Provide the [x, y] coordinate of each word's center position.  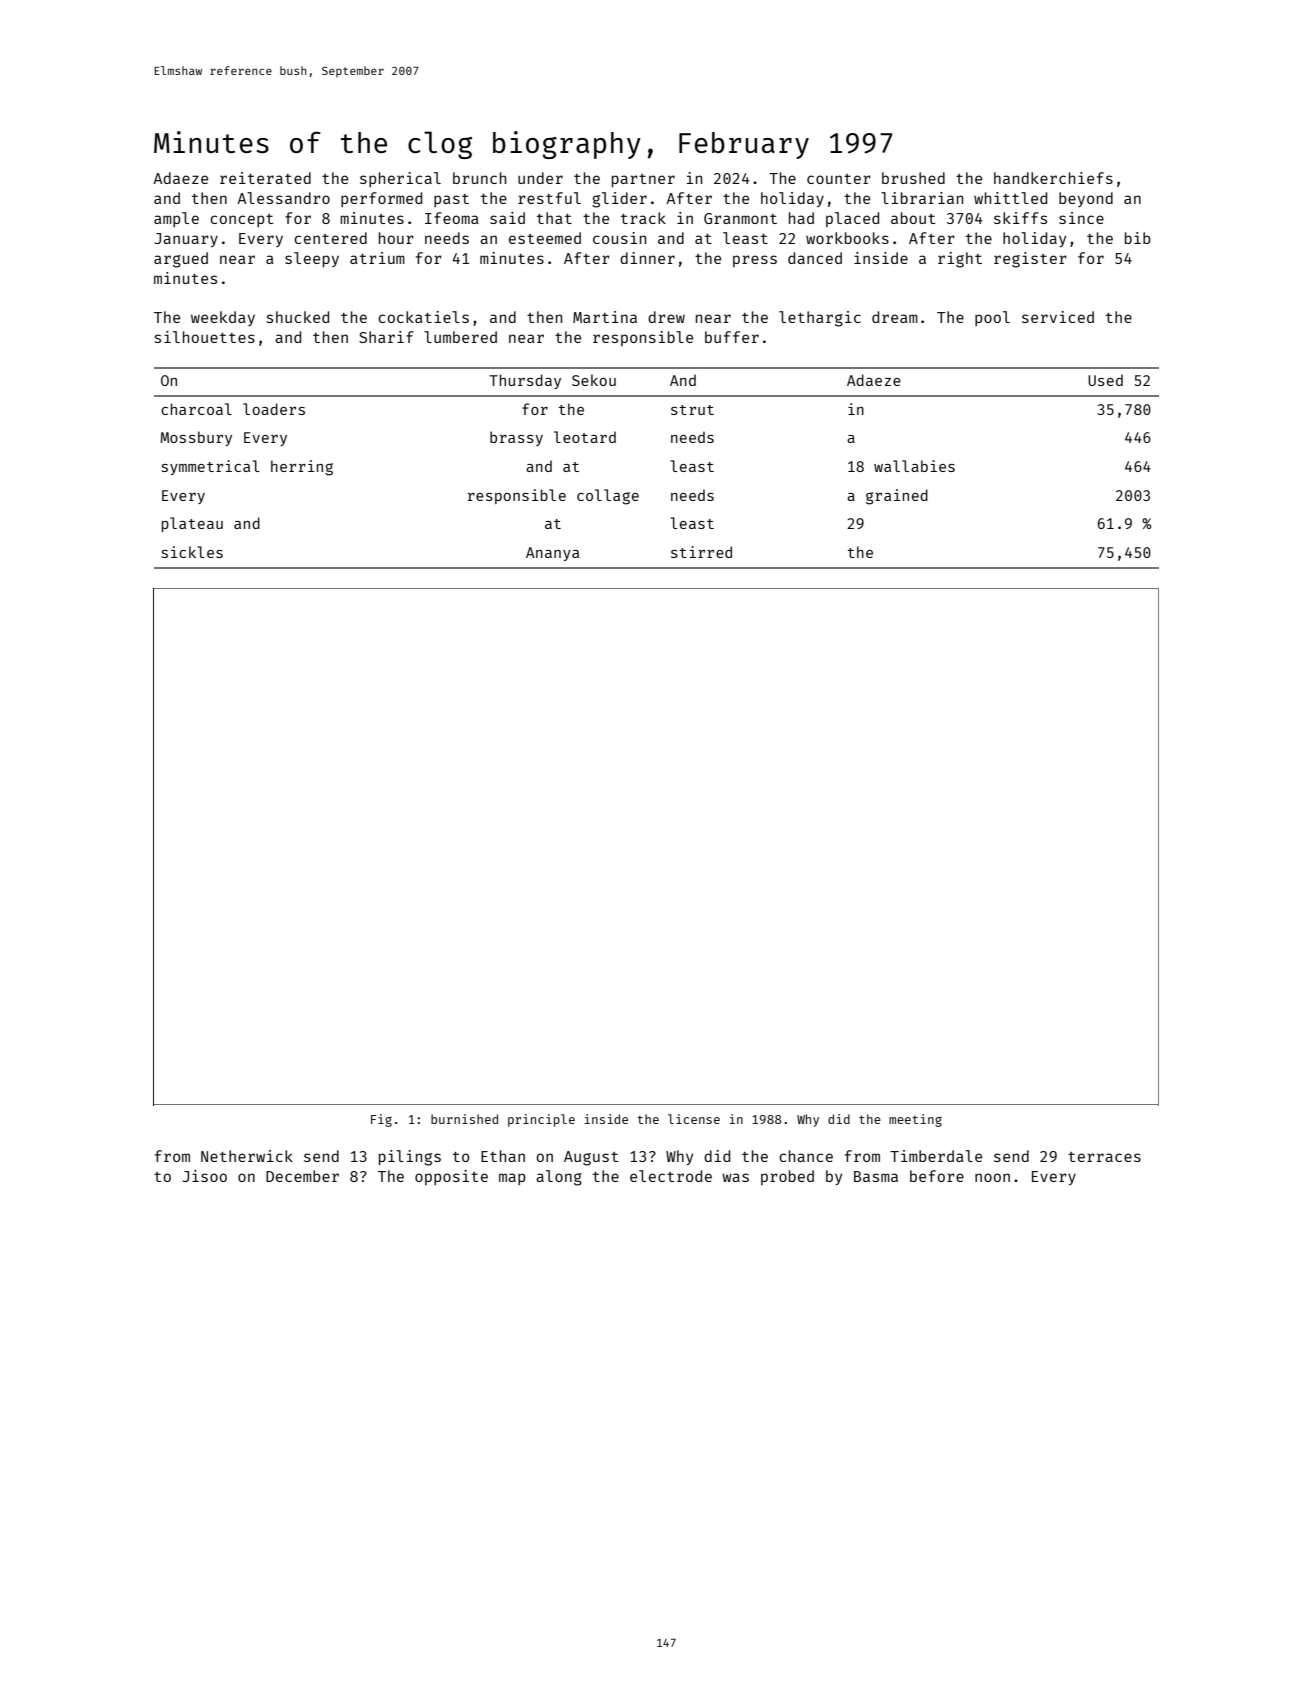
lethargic [820, 319]
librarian [922, 198]
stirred [701, 552]
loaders [274, 409]
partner [643, 180]
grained [897, 497]
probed [787, 1177]
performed [381, 199]
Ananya [552, 554]
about [913, 218]
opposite [451, 1177]
